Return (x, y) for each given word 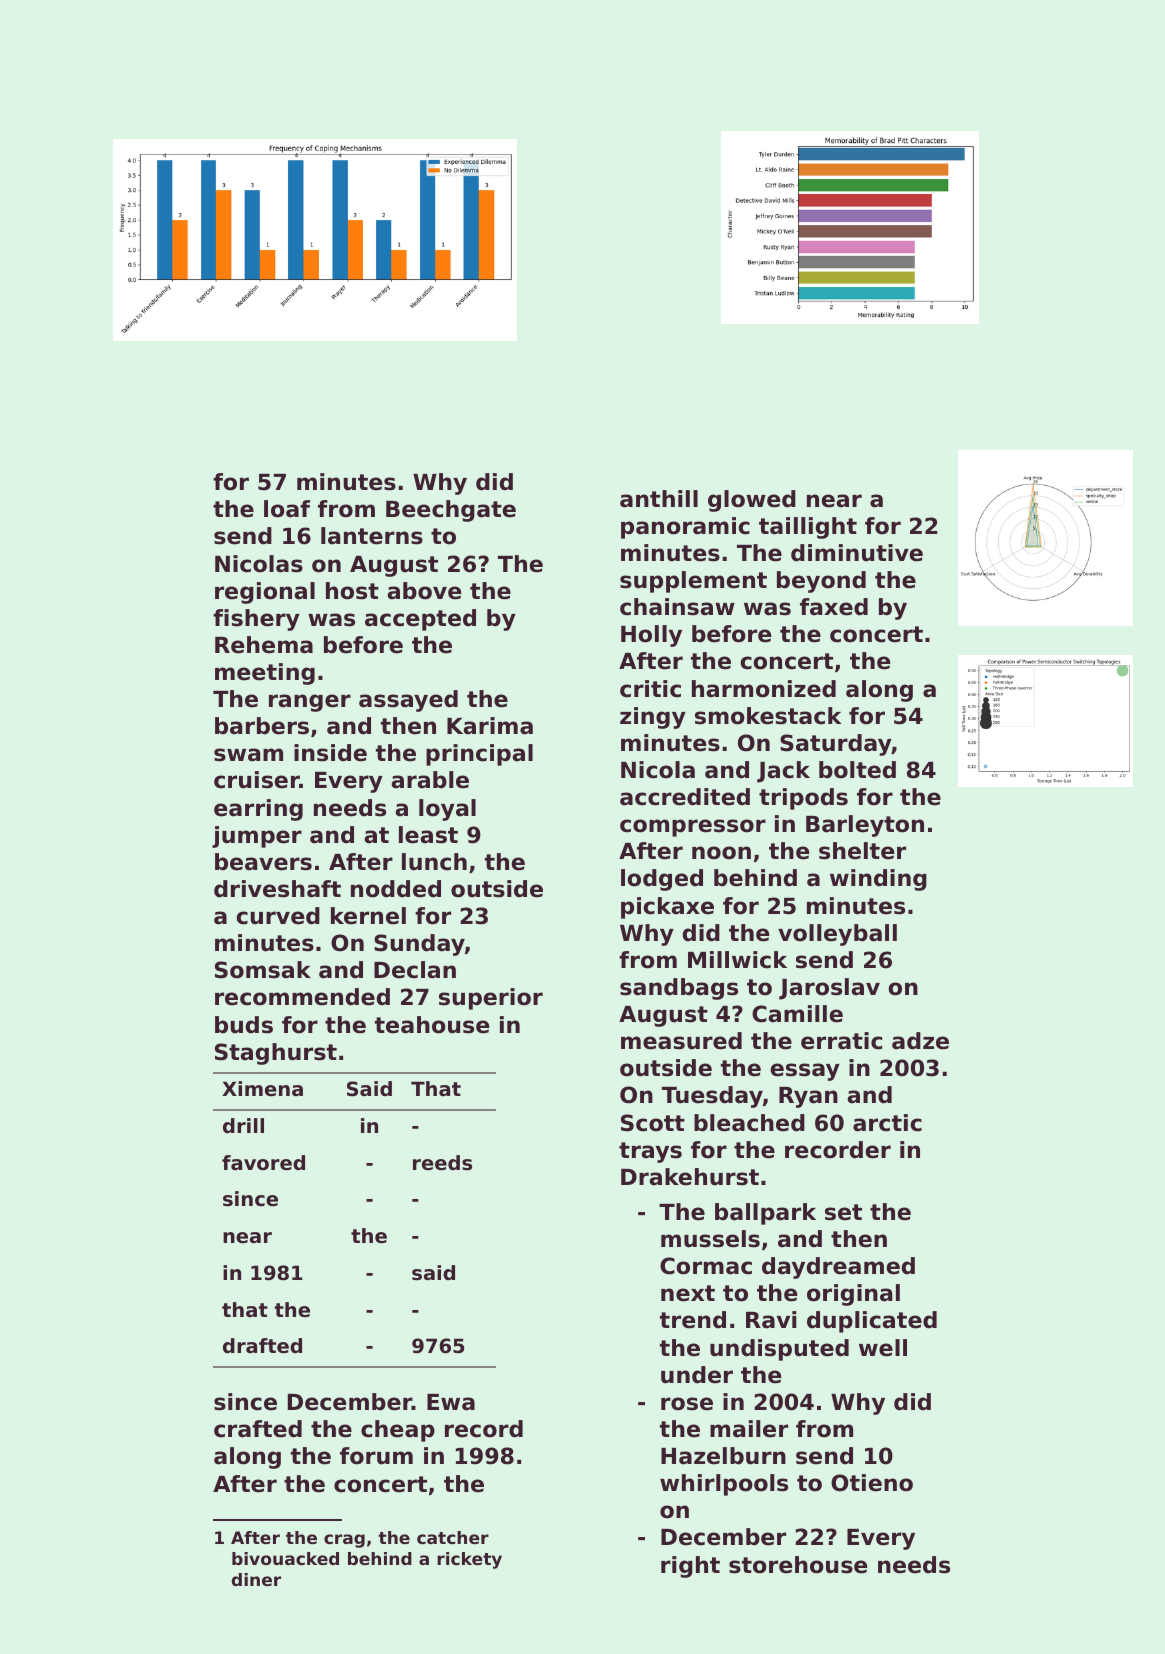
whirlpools (724, 1485)
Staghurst (276, 1054)
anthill (659, 499)
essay (805, 1072)
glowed (752, 501)
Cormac (706, 1266)
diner (256, 1579)
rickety (469, 1560)
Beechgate (451, 511)
